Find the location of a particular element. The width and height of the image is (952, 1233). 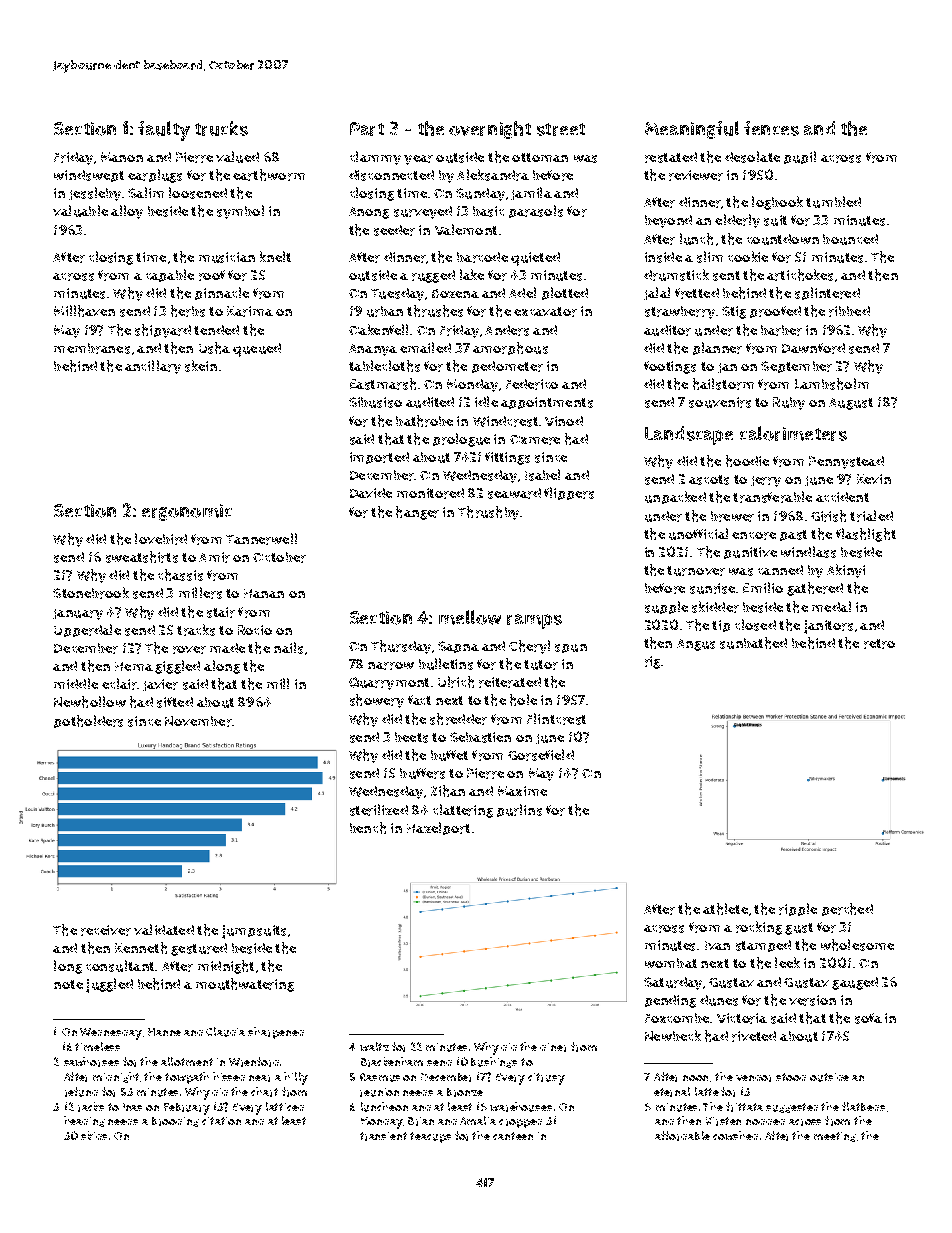

brewer is located at coordinates (732, 516).
